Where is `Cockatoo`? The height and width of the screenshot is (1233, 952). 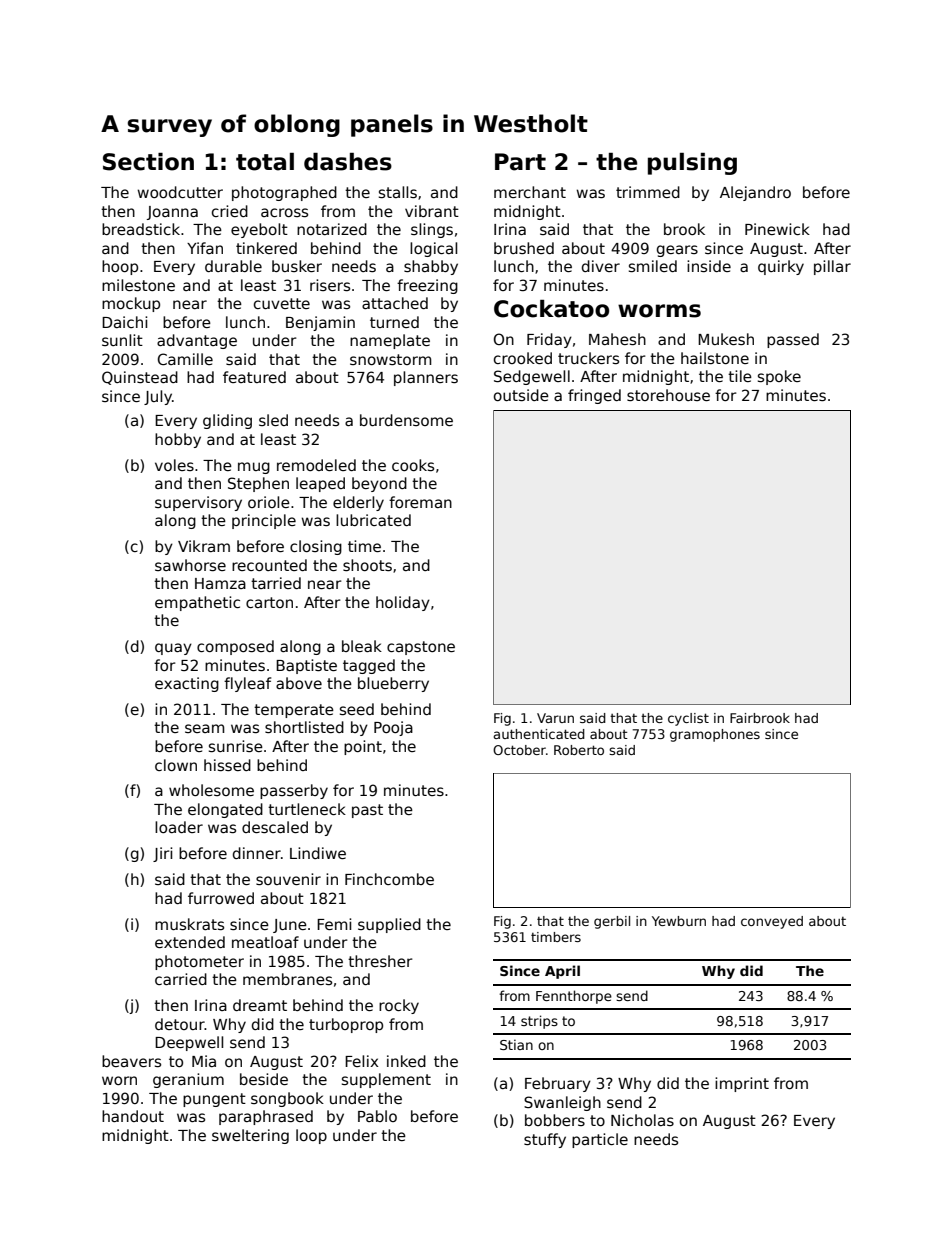 Cockatoo is located at coordinates (551, 309).
